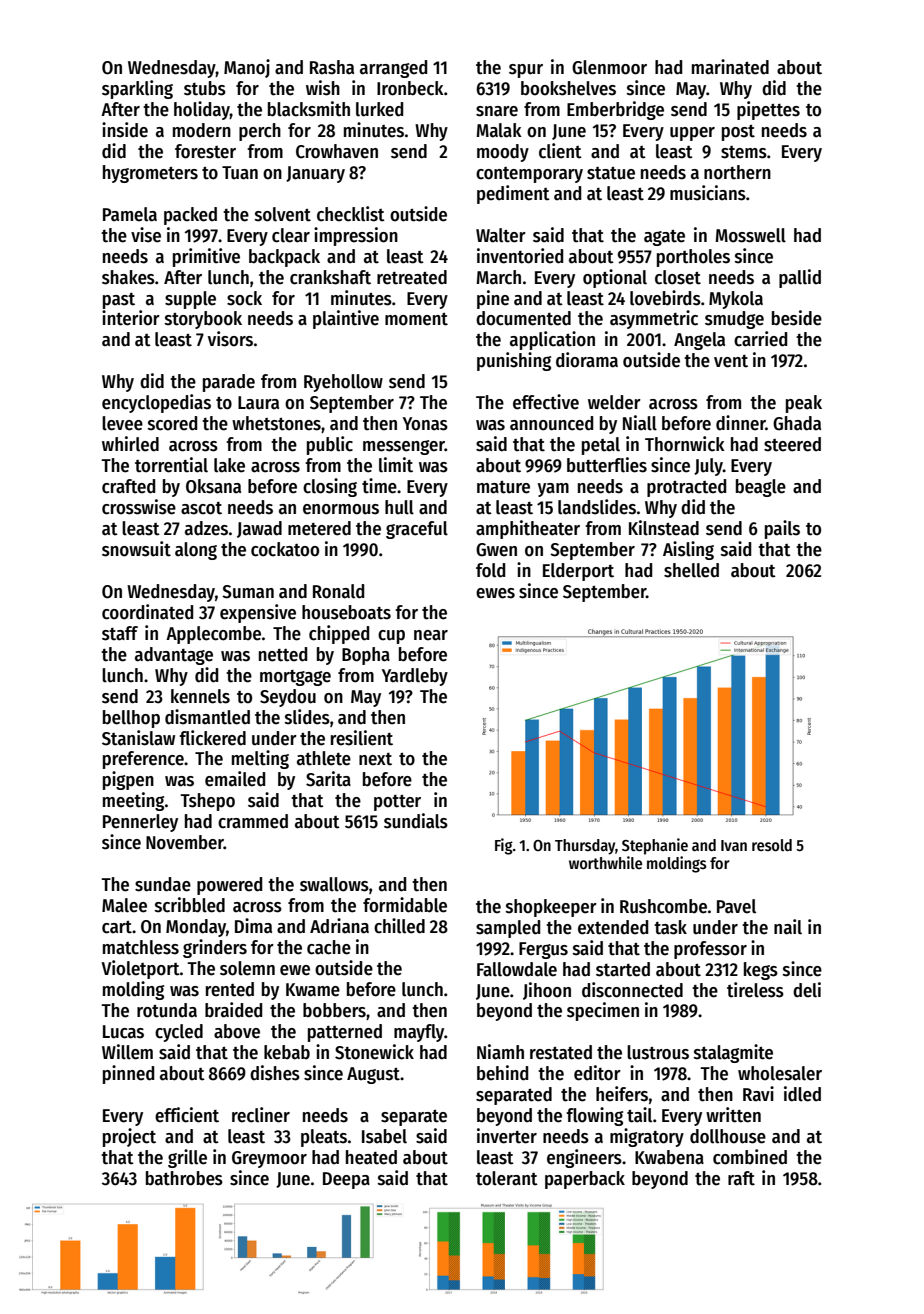 This screenshot has height=1314, width=924. Describe the element at coordinates (247, 68) in the screenshot. I see `Manoj` at that location.
